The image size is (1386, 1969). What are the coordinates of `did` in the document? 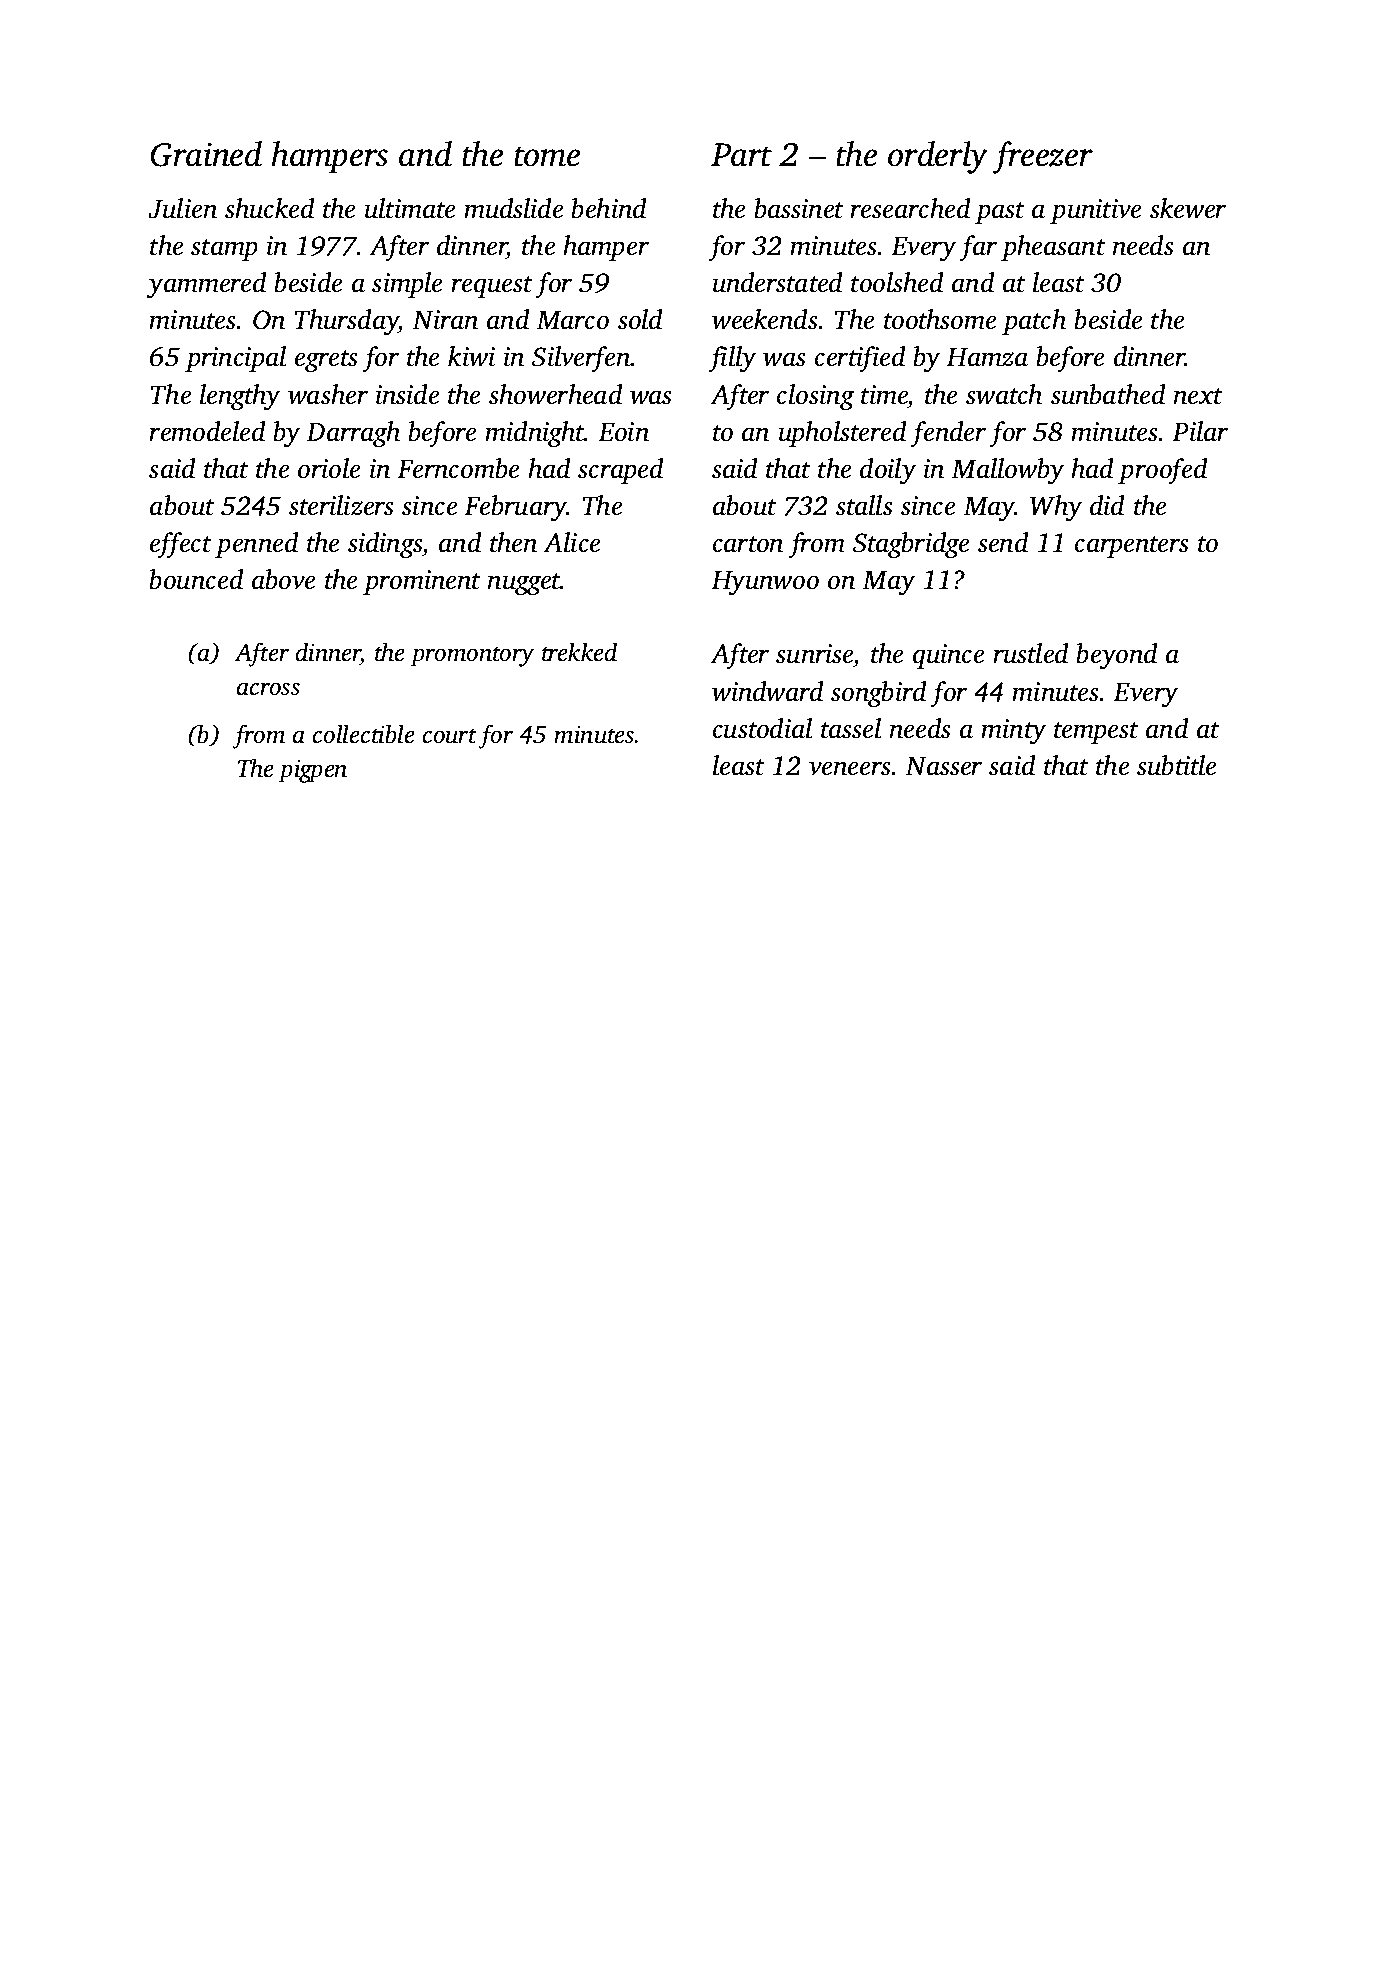 It's located at (1107, 505).
